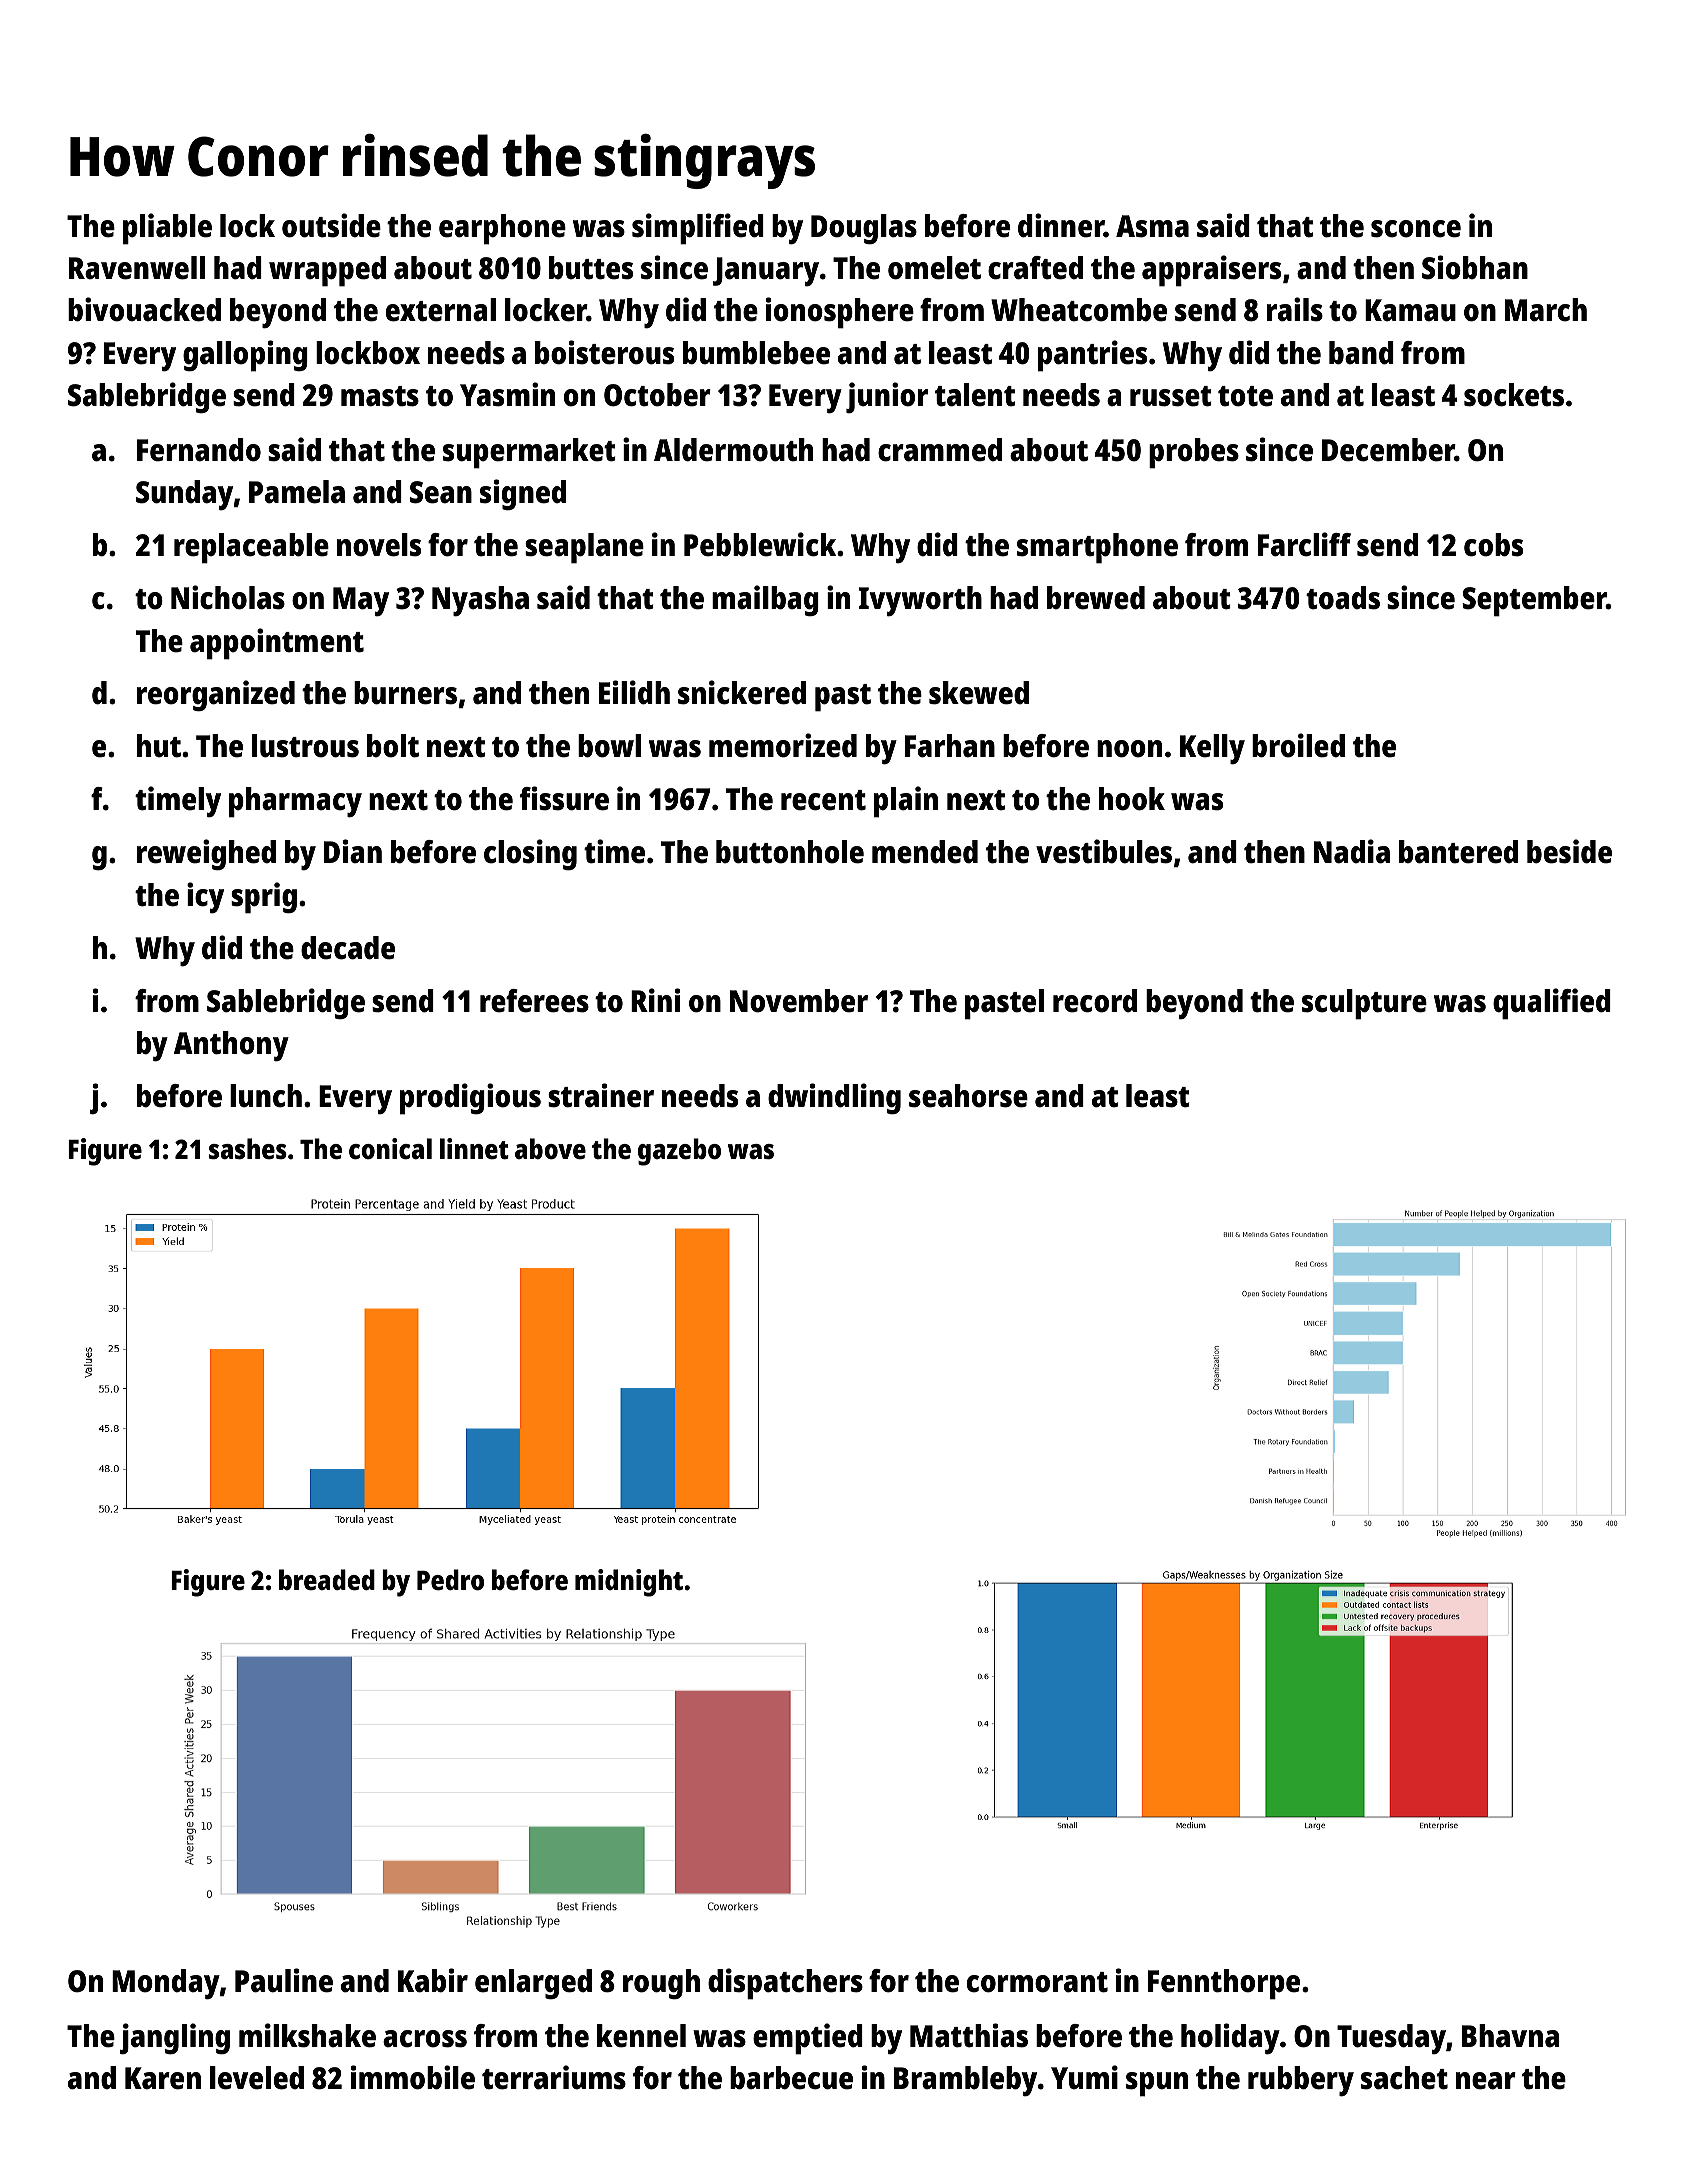 The height and width of the screenshot is (2178, 1683). What do you see at coordinates (1514, 395) in the screenshot?
I see `sockets` at bounding box center [1514, 395].
